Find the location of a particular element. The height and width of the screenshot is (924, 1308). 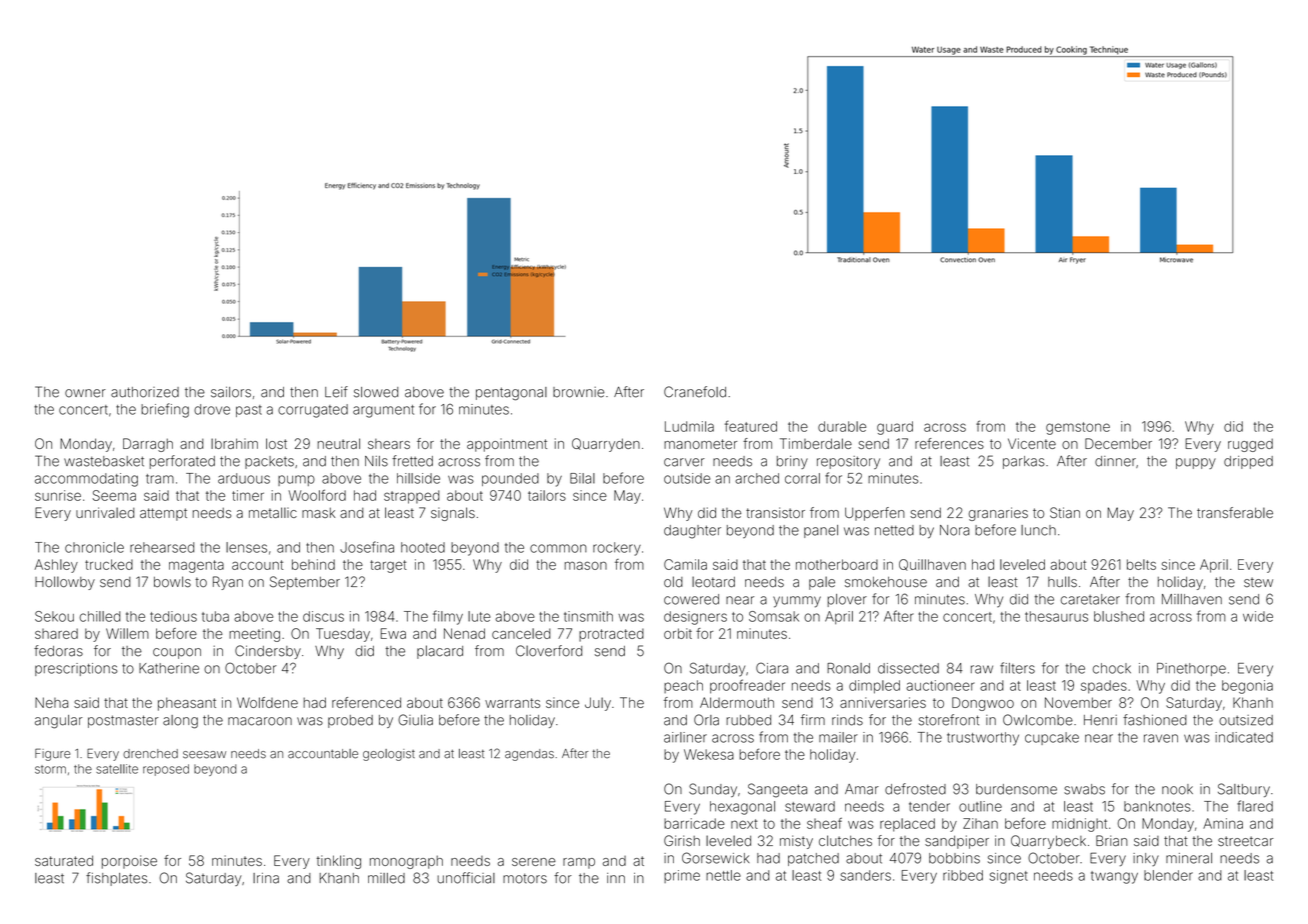

burdensome is located at coordinates (1016, 789).
